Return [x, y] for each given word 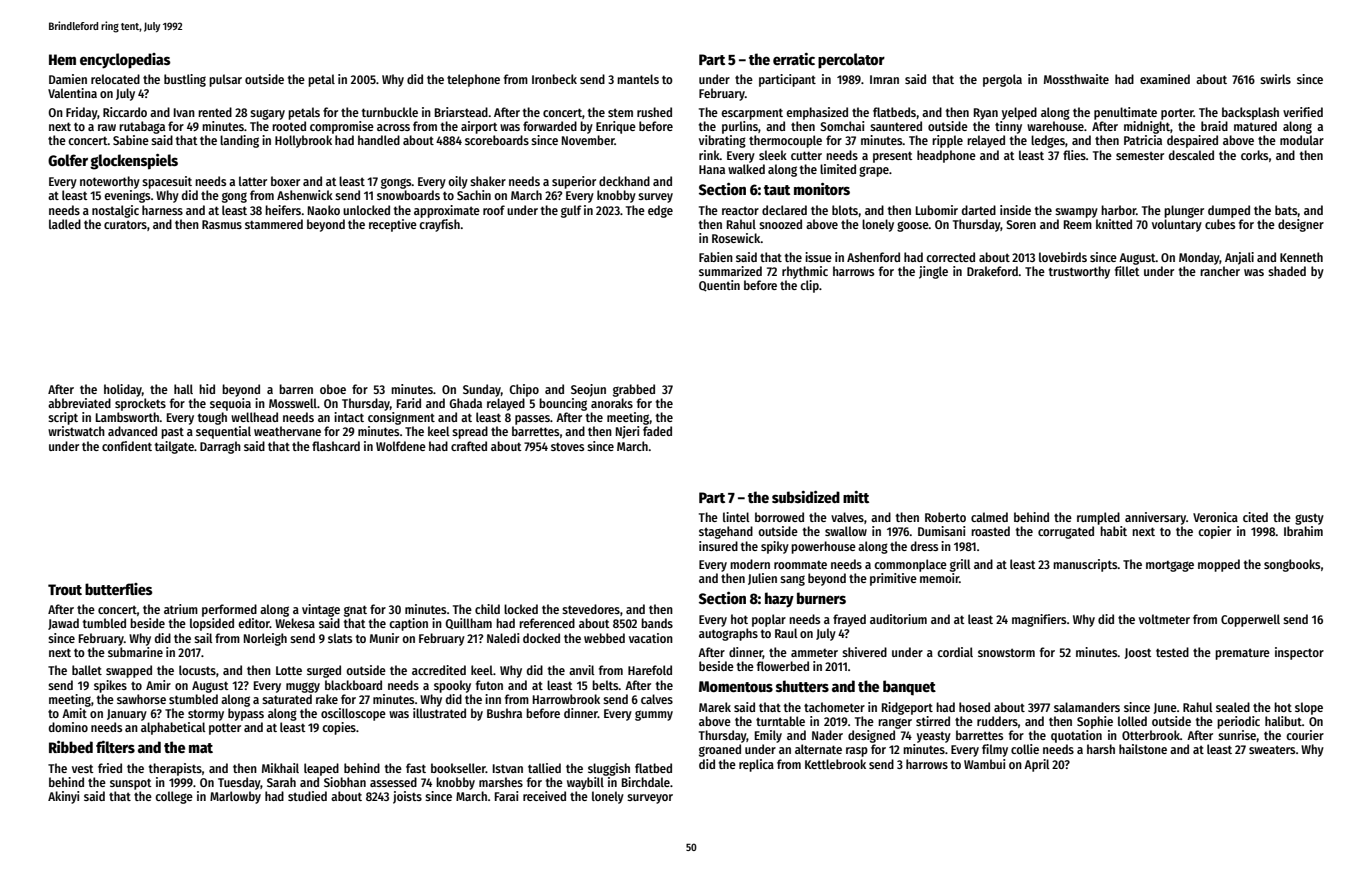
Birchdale [646, 782]
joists [407, 797]
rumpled [1098, 518]
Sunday [482, 390]
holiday [123, 390]
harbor [1118, 210]
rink [709, 155]
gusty [1309, 519]
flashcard [336, 446]
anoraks [612, 403]
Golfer [68, 160]
